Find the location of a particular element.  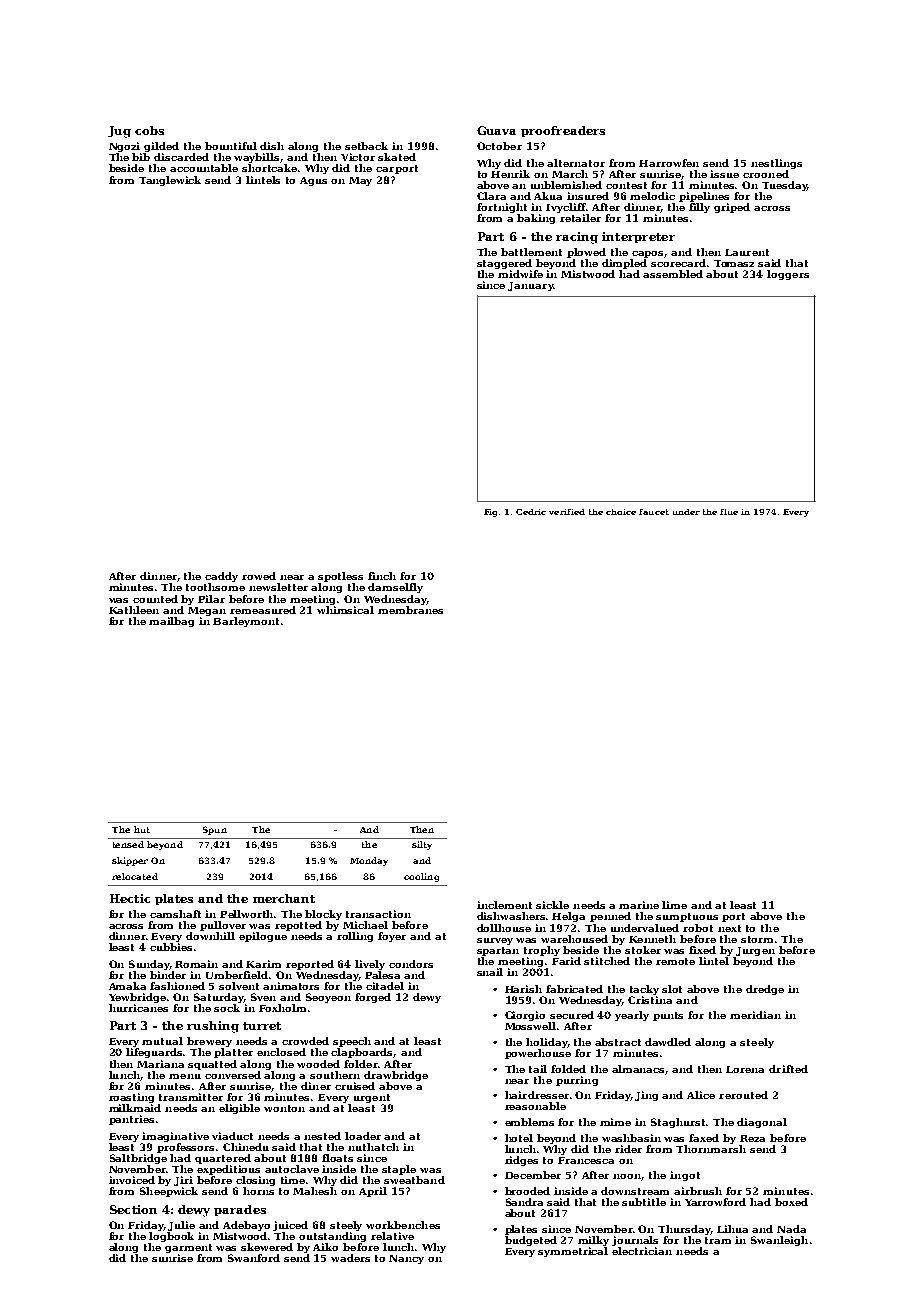

workbenches is located at coordinates (403, 1225).
